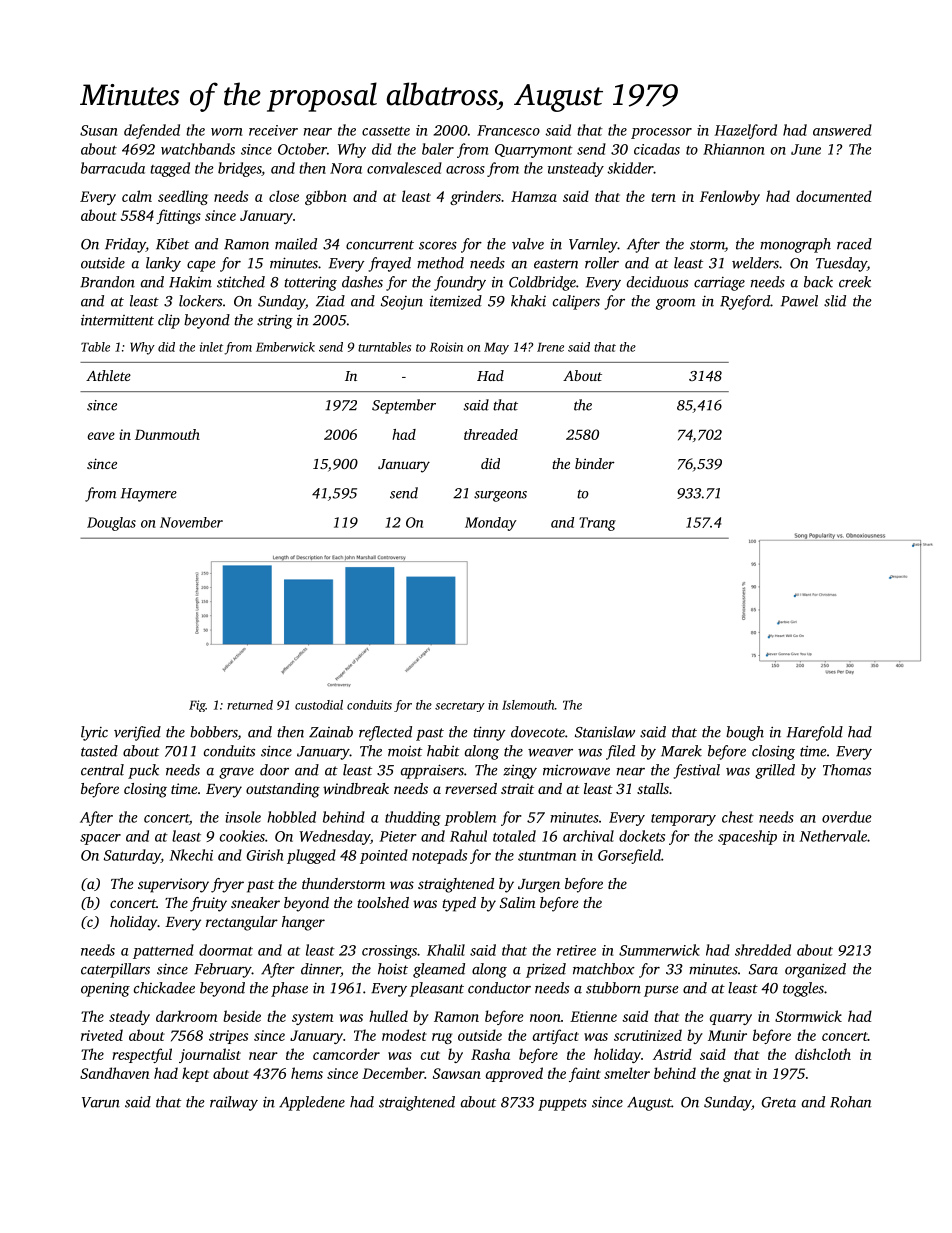 The image size is (952, 1233). Describe the element at coordinates (500, 496) in the document. I see `surgeons` at that location.
